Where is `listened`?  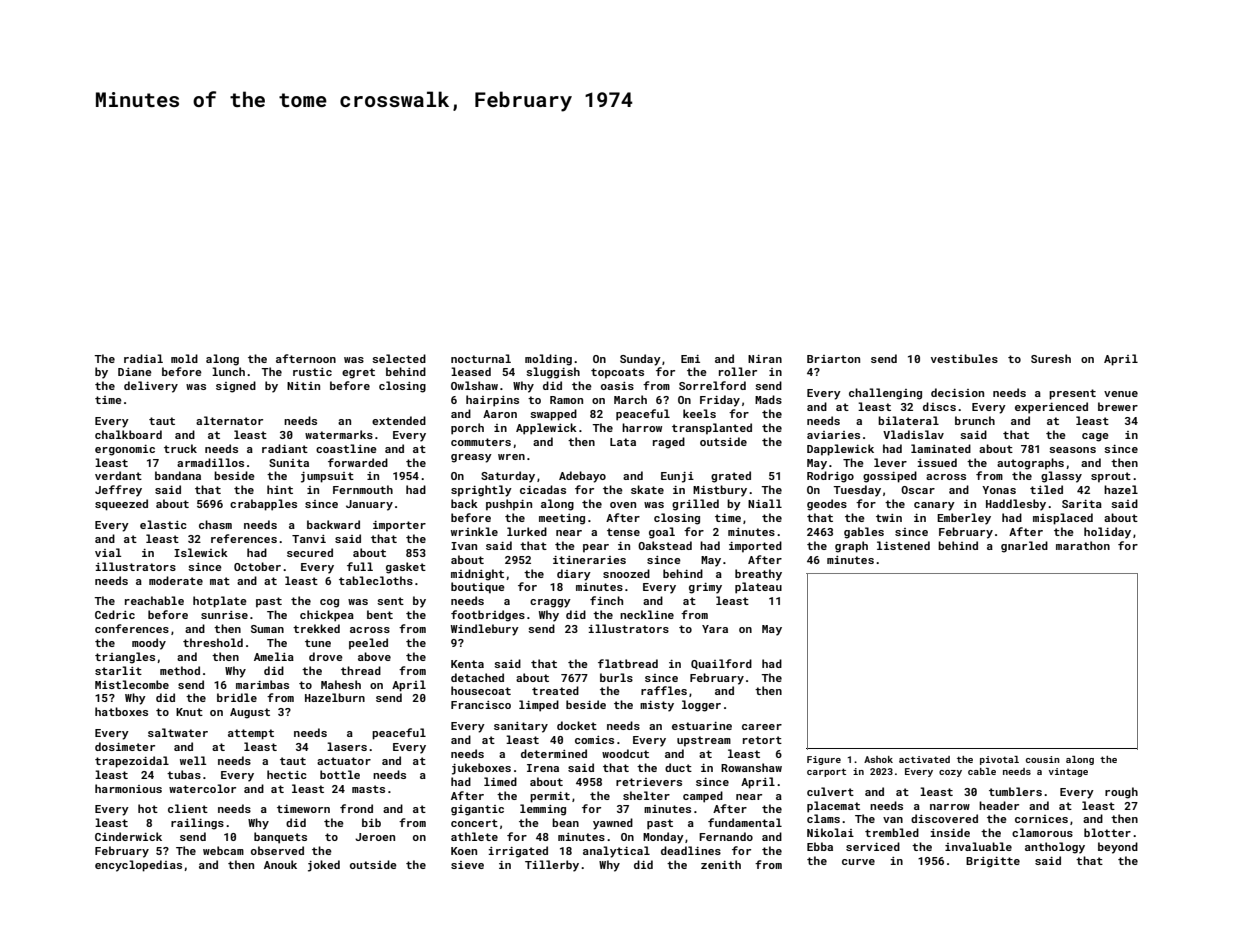 listened is located at coordinates (903, 545).
